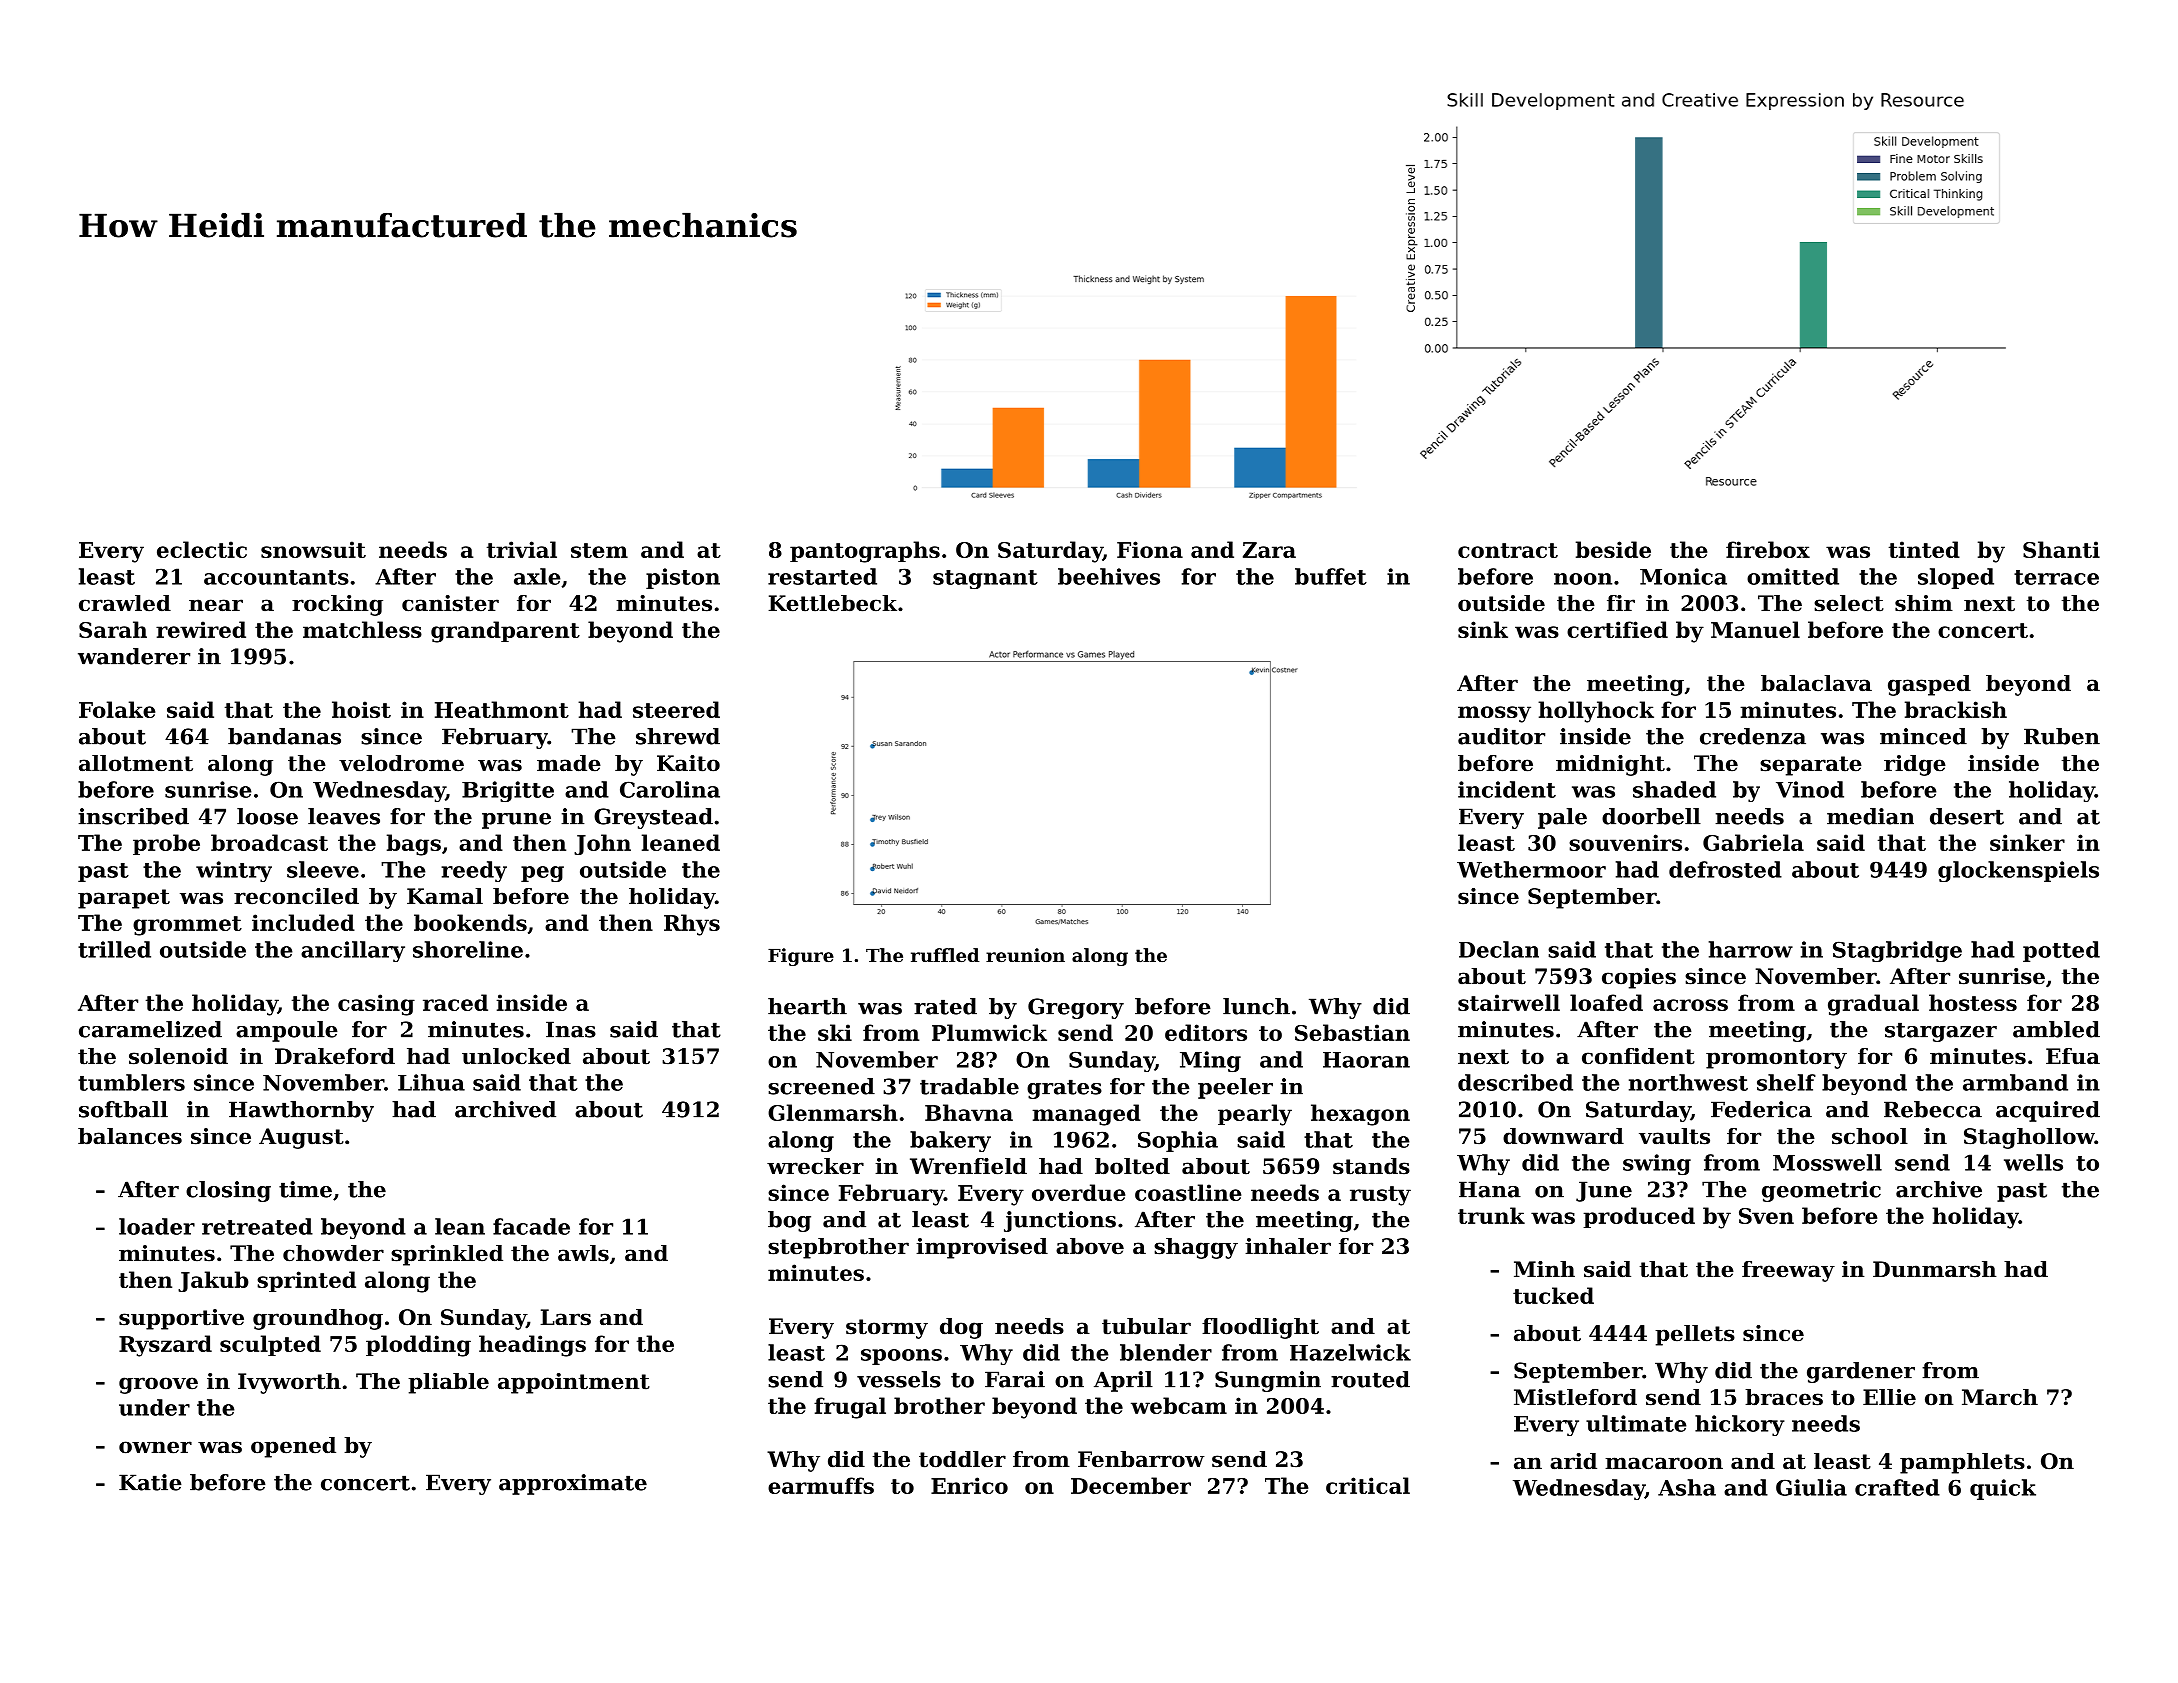 The image size is (2178, 1683). Describe the element at coordinates (134, 656) in the screenshot. I see `wanderer` at that location.
